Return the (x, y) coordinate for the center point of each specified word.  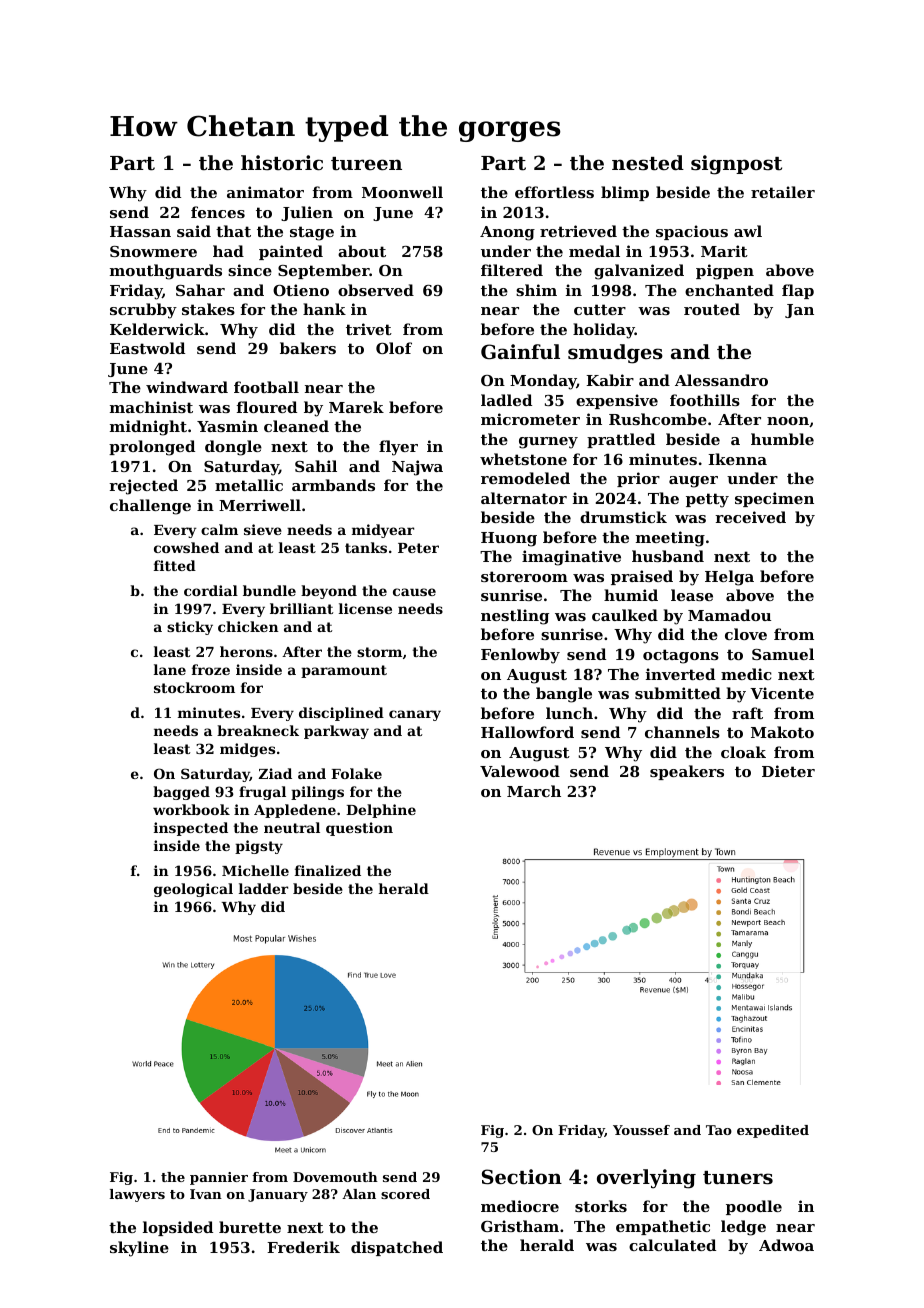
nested (648, 163)
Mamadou (729, 615)
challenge (150, 507)
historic (282, 163)
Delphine (381, 811)
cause (414, 592)
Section (522, 1176)
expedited (773, 1131)
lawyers (137, 1195)
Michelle (255, 870)
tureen (366, 164)
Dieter (788, 771)
